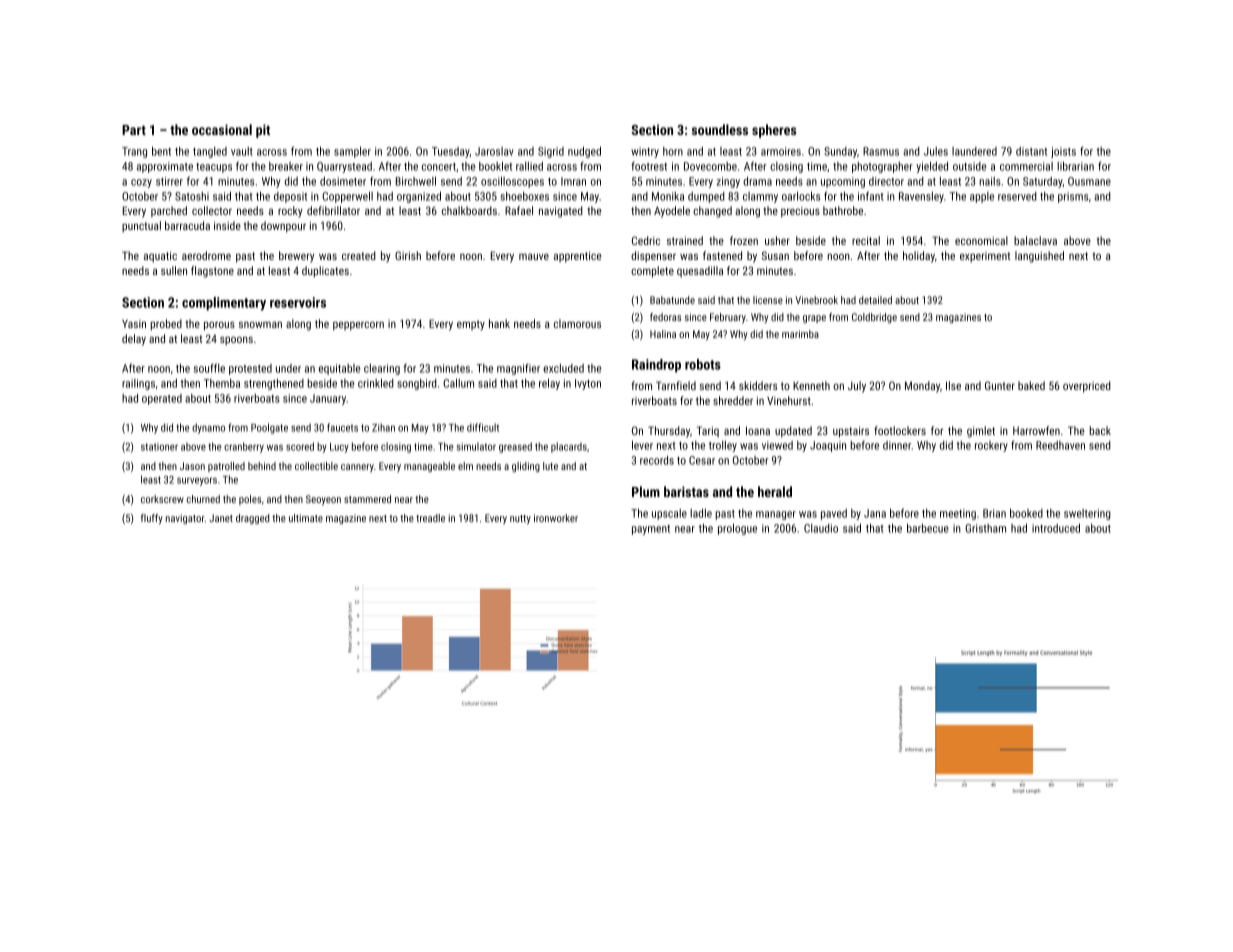  What do you see at coordinates (1036, 430) in the screenshot?
I see `Harrowfen` at bounding box center [1036, 430].
